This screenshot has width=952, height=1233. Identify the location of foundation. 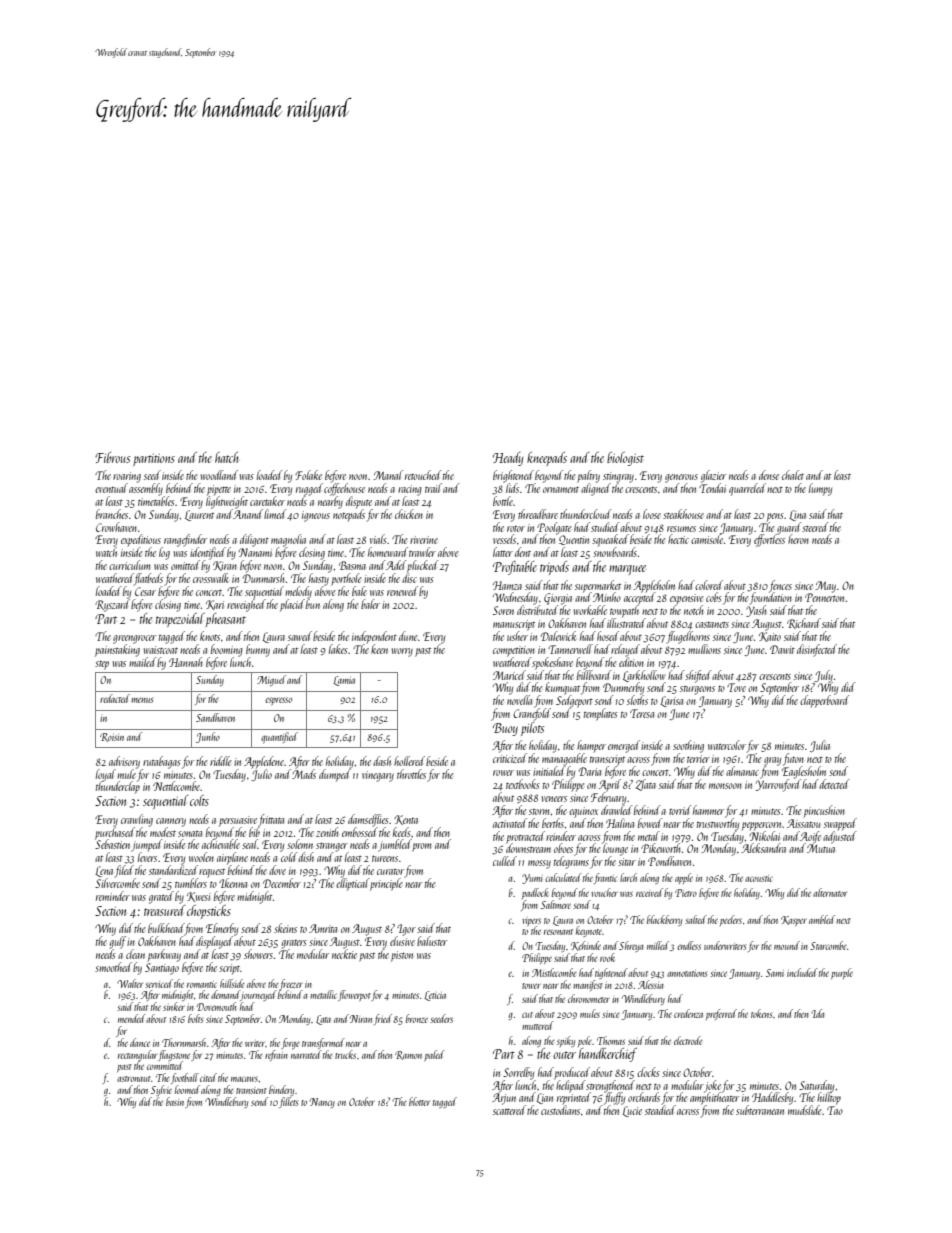
(770, 598).
